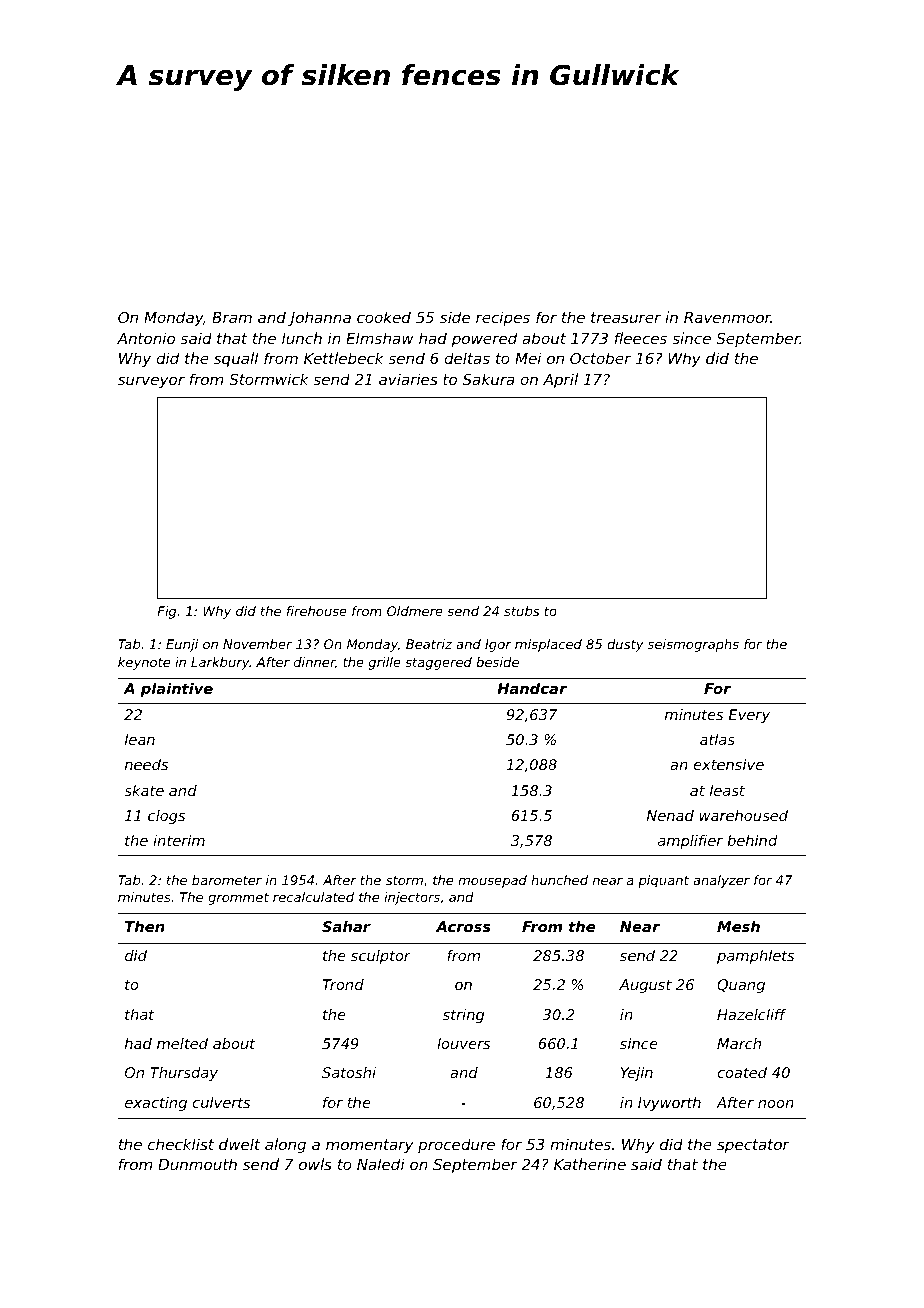 This document has height=1308, width=924. What do you see at coordinates (144, 790) in the document?
I see `skate` at bounding box center [144, 790].
